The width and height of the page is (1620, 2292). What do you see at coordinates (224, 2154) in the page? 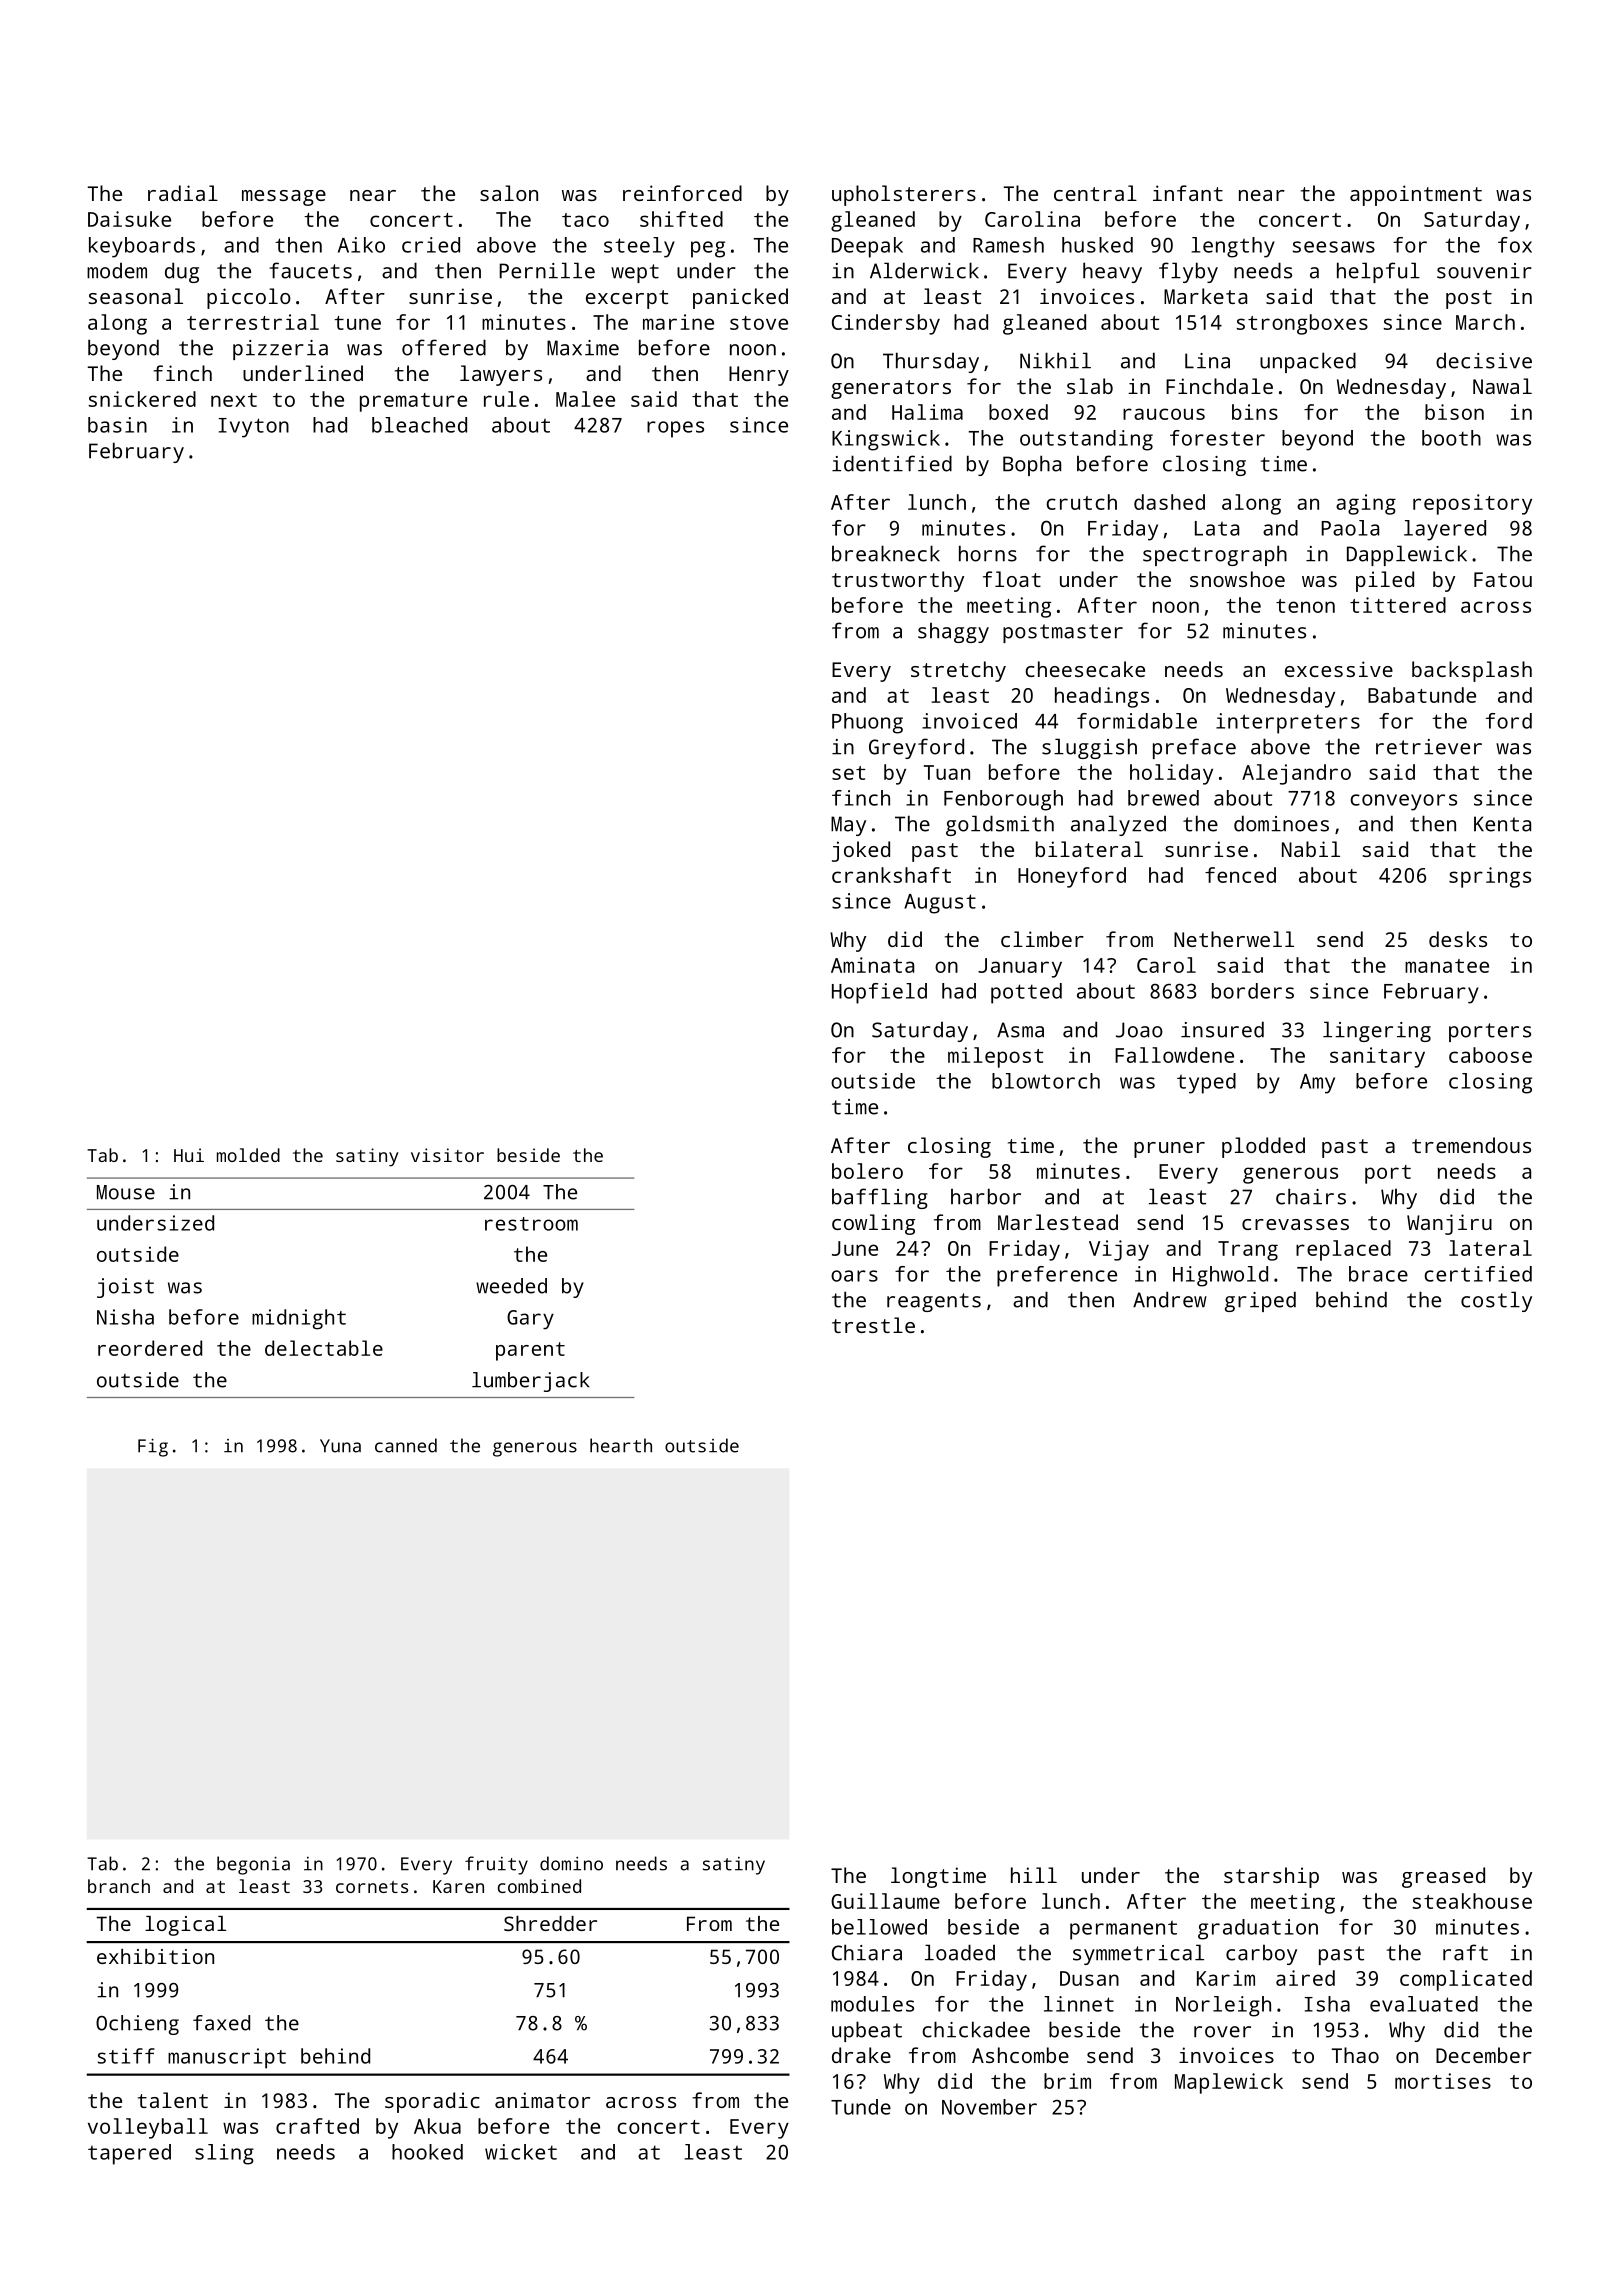
I see `sling` at bounding box center [224, 2154].
